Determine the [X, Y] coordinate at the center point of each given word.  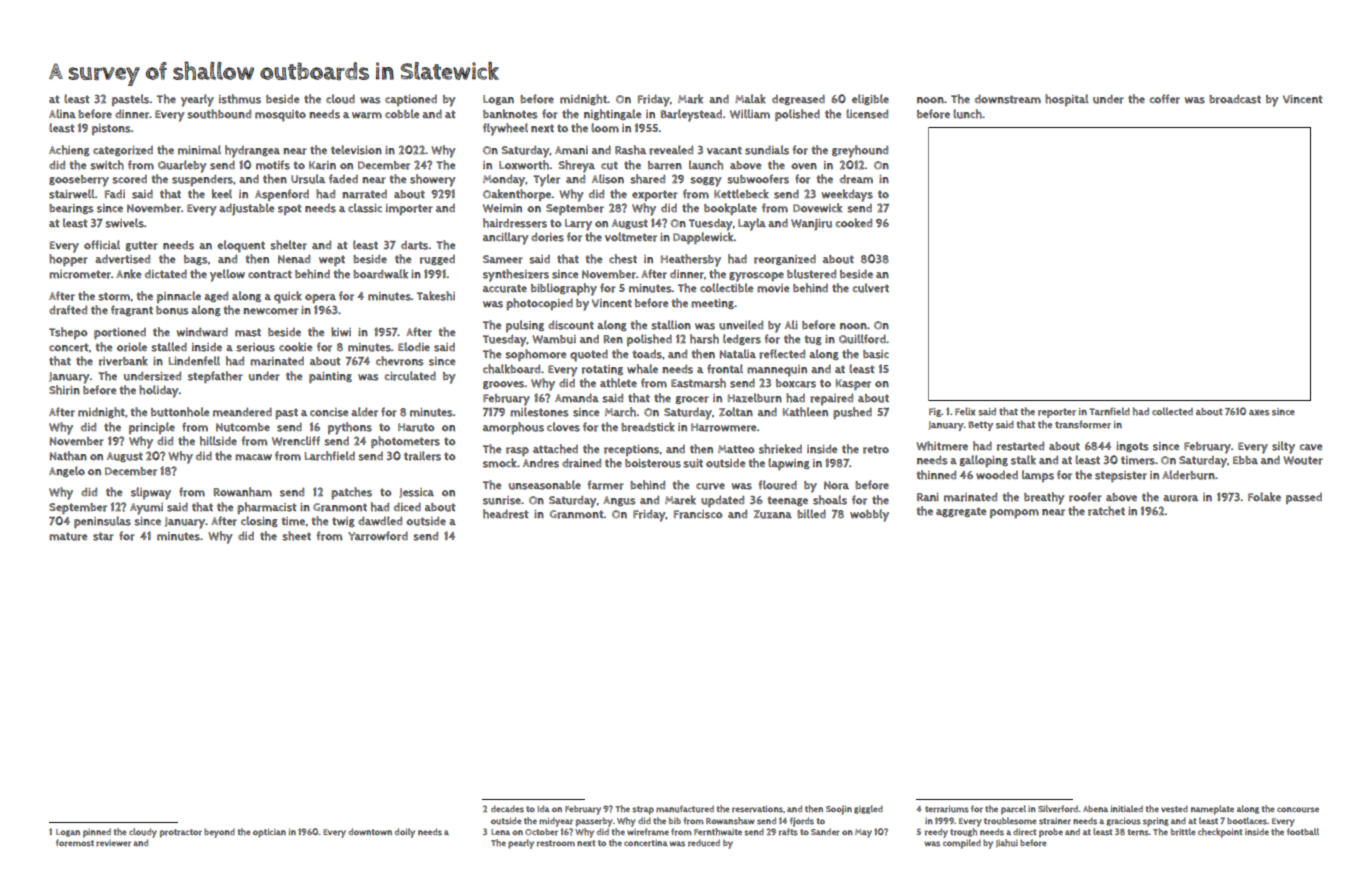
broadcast [1235, 99]
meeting [712, 304]
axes [1259, 412]
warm [367, 115]
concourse [1298, 810]
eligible [870, 99]
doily [405, 833]
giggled [868, 809]
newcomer [270, 311]
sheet [296, 536]
